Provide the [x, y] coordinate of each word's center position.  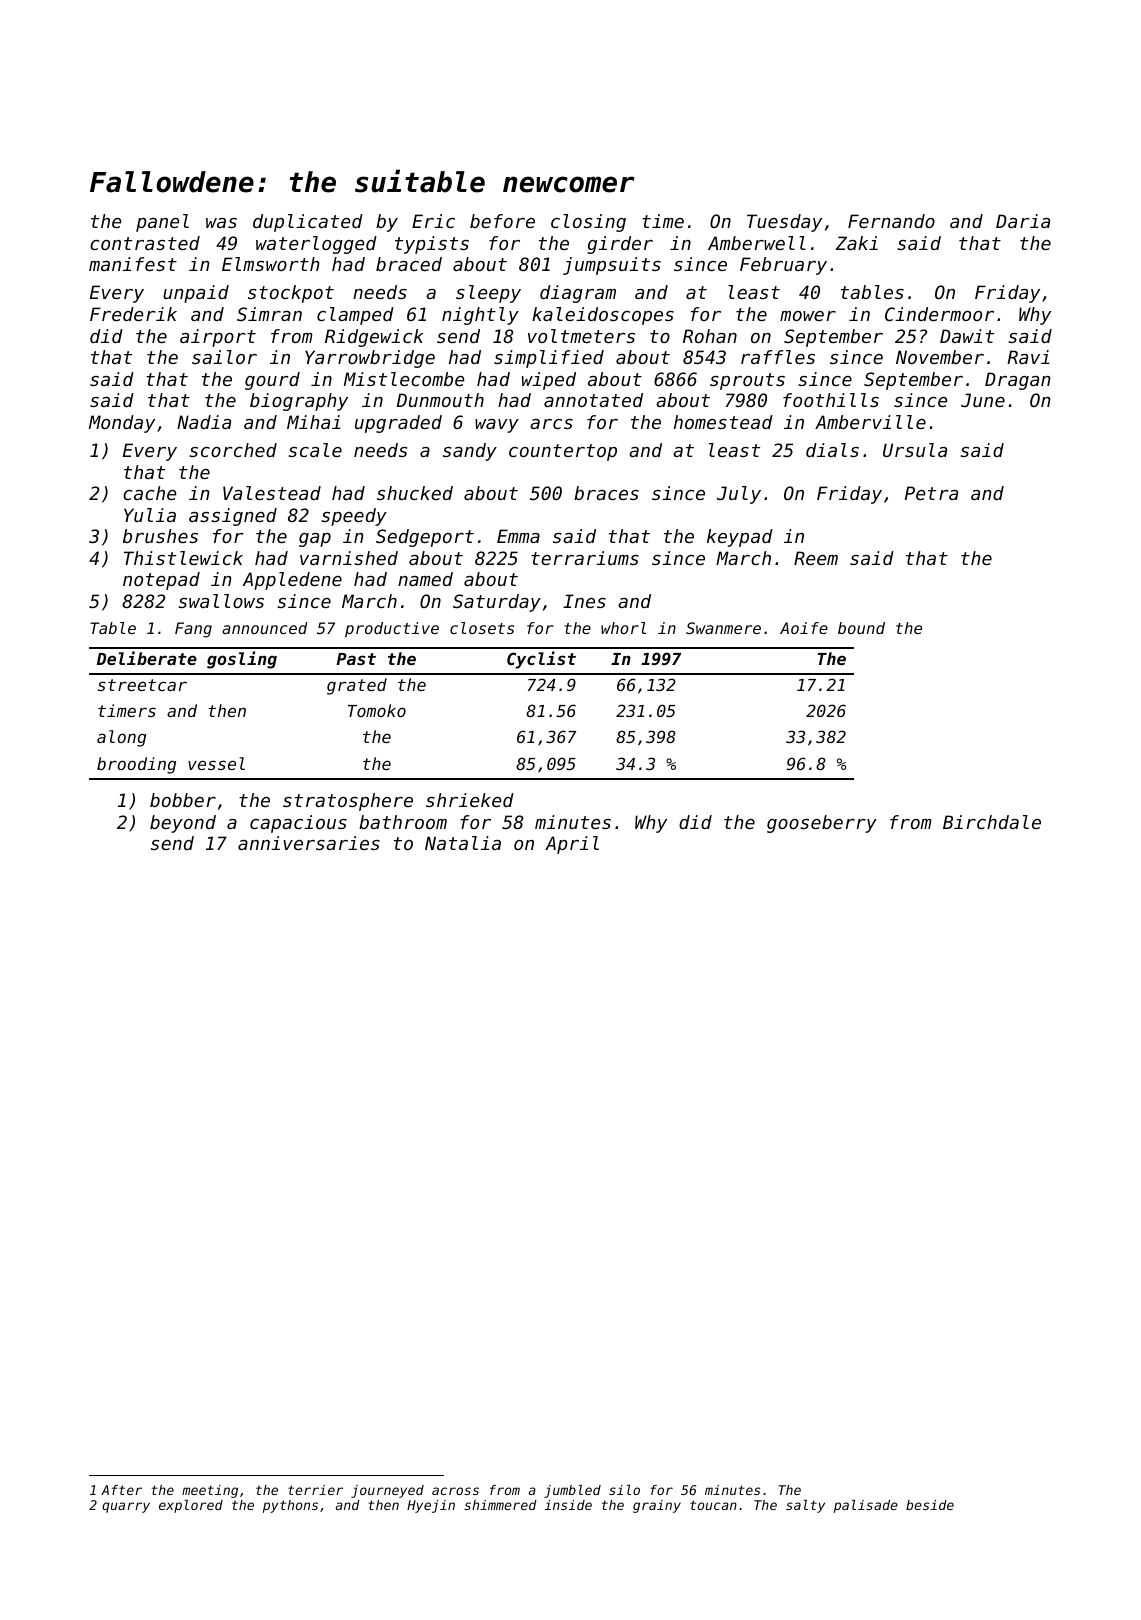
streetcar [142, 685]
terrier [315, 1490]
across [455, 1491]
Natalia [463, 843]
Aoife [804, 628]
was [221, 223]
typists [432, 245]
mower [808, 316]
